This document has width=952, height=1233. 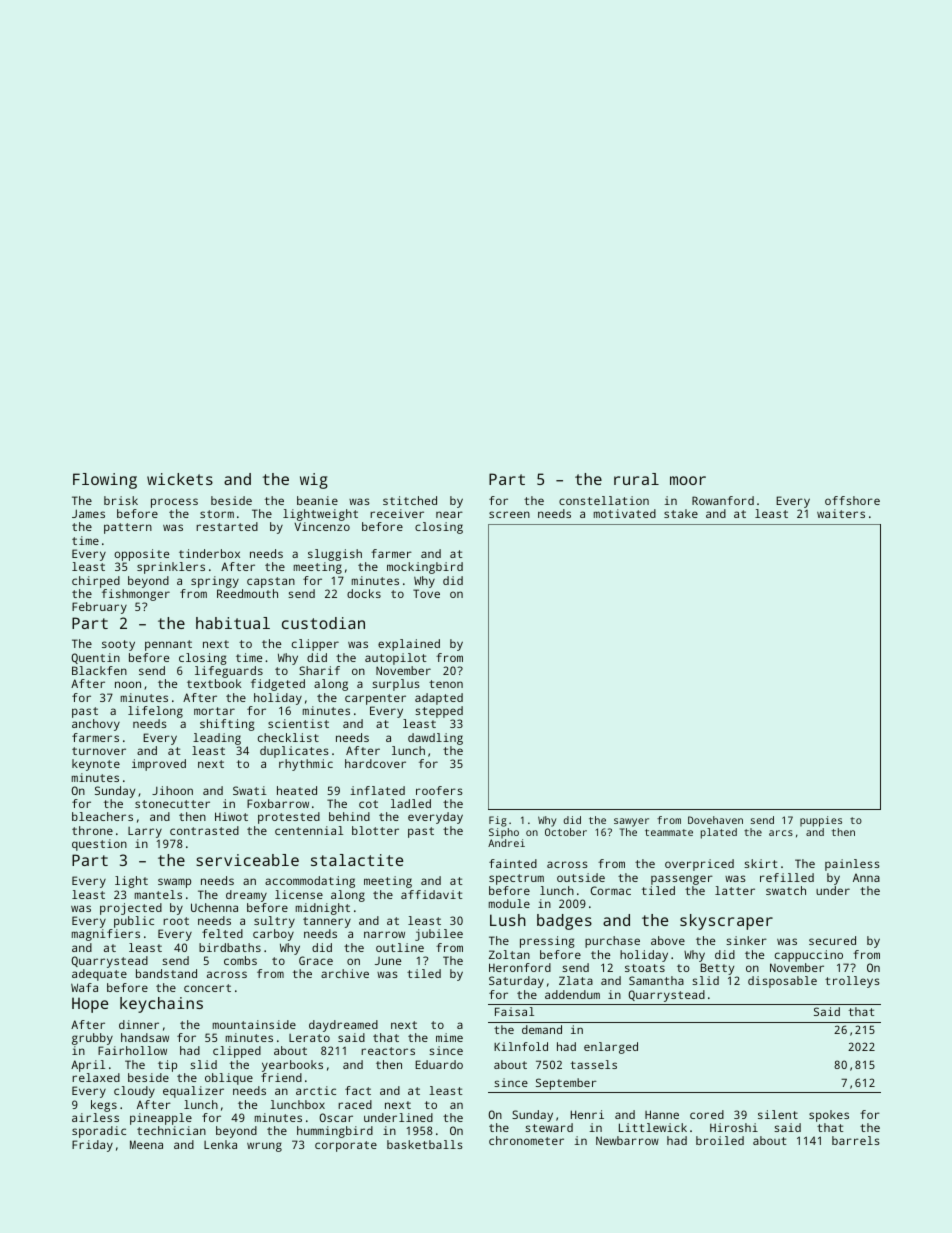 What do you see at coordinates (625, 513) in the document?
I see `motivated` at bounding box center [625, 513].
